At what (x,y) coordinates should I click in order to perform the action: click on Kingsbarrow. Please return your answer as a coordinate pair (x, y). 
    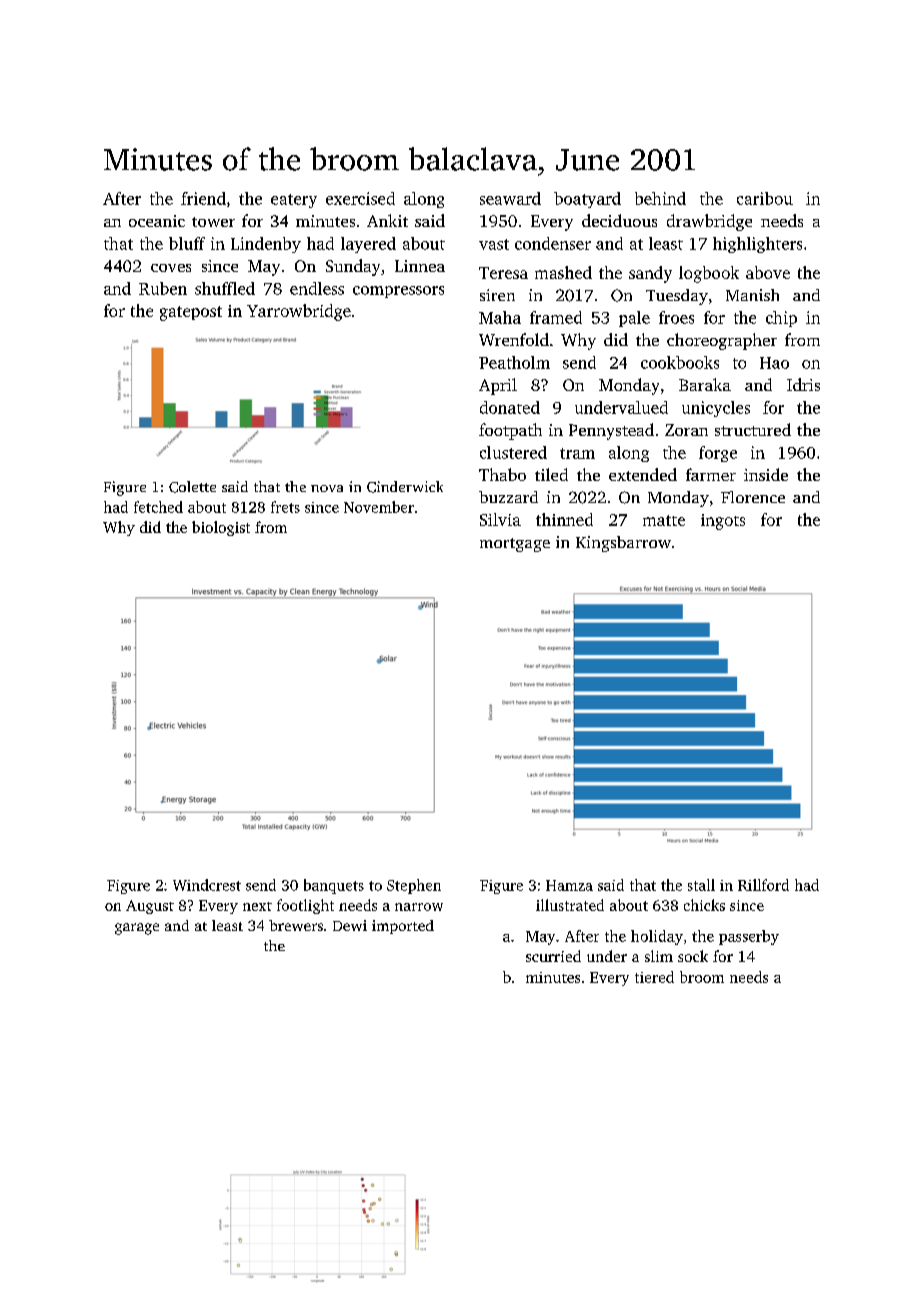
    Looking at the image, I should click on (623, 544).
